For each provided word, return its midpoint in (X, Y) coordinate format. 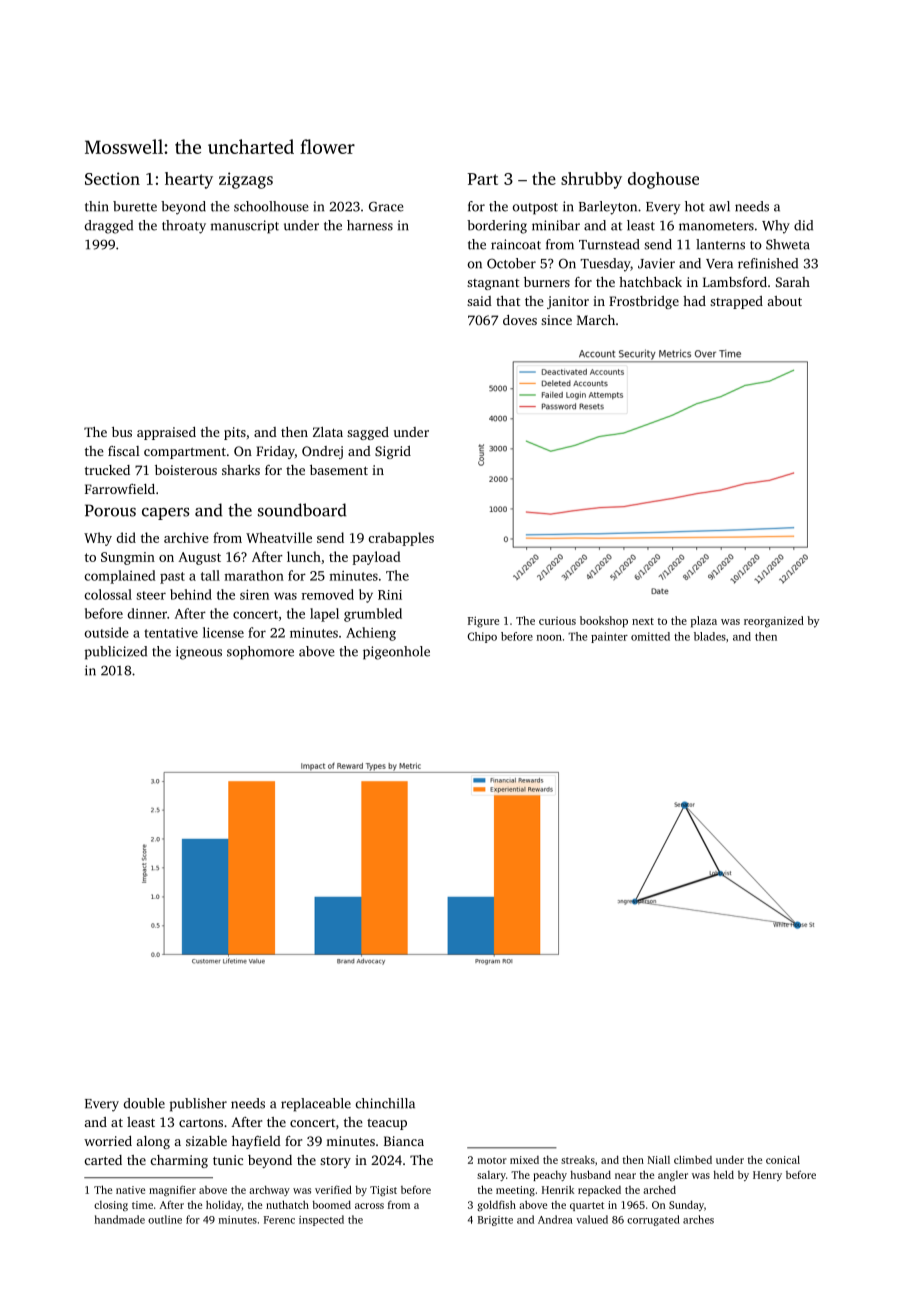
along (153, 1142)
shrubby (591, 180)
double (144, 1103)
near (625, 1176)
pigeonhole (396, 653)
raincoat (516, 244)
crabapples (401, 539)
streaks (578, 1160)
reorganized (774, 622)
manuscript (245, 227)
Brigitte (495, 1221)
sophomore (260, 653)
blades (710, 636)
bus (122, 432)
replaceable (316, 1105)
